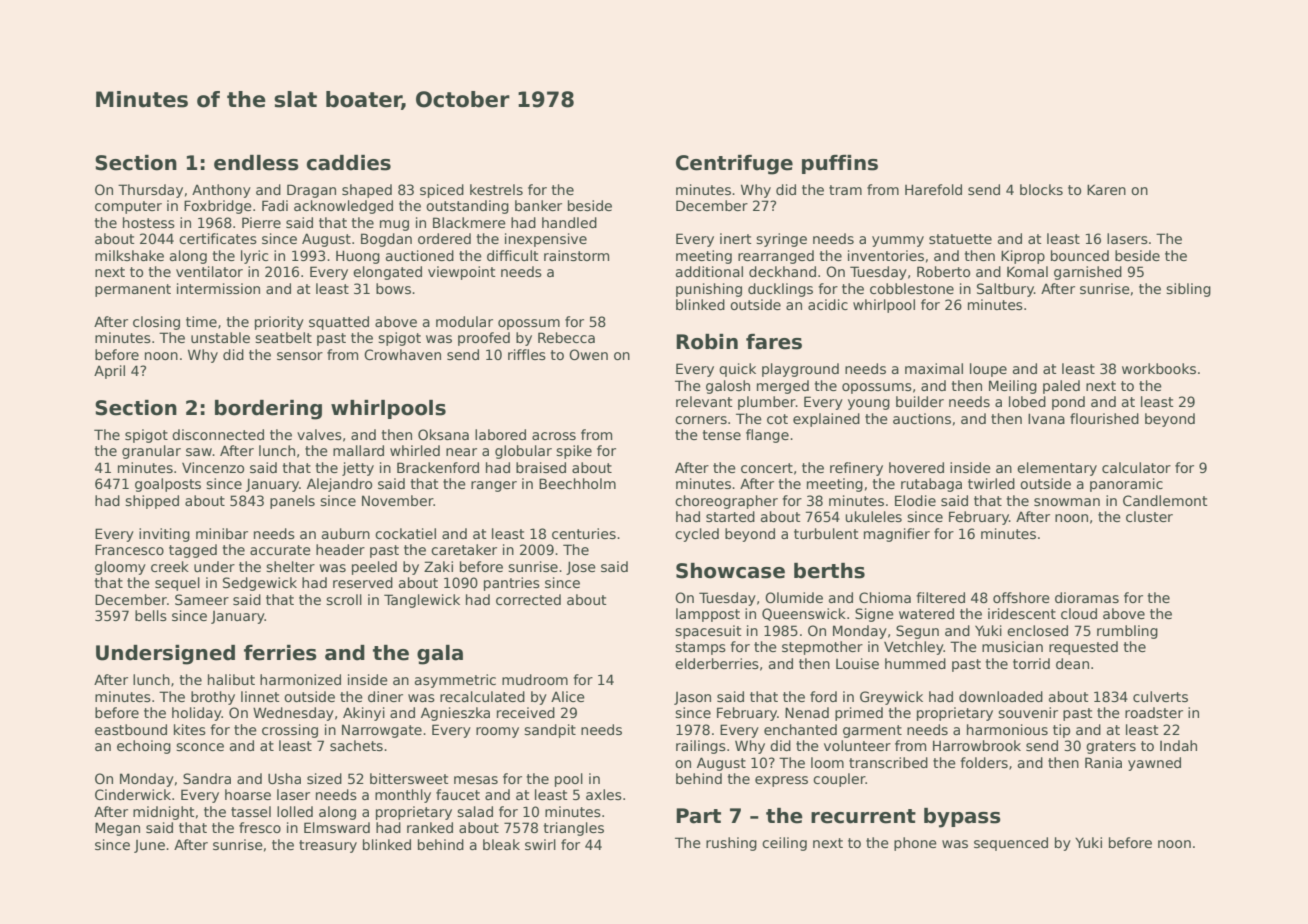 This screenshot has width=1308, height=924. What do you see at coordinates (1080, 255) in the screenshot?
I see `bounced` at bounding box center [1080, 255].
